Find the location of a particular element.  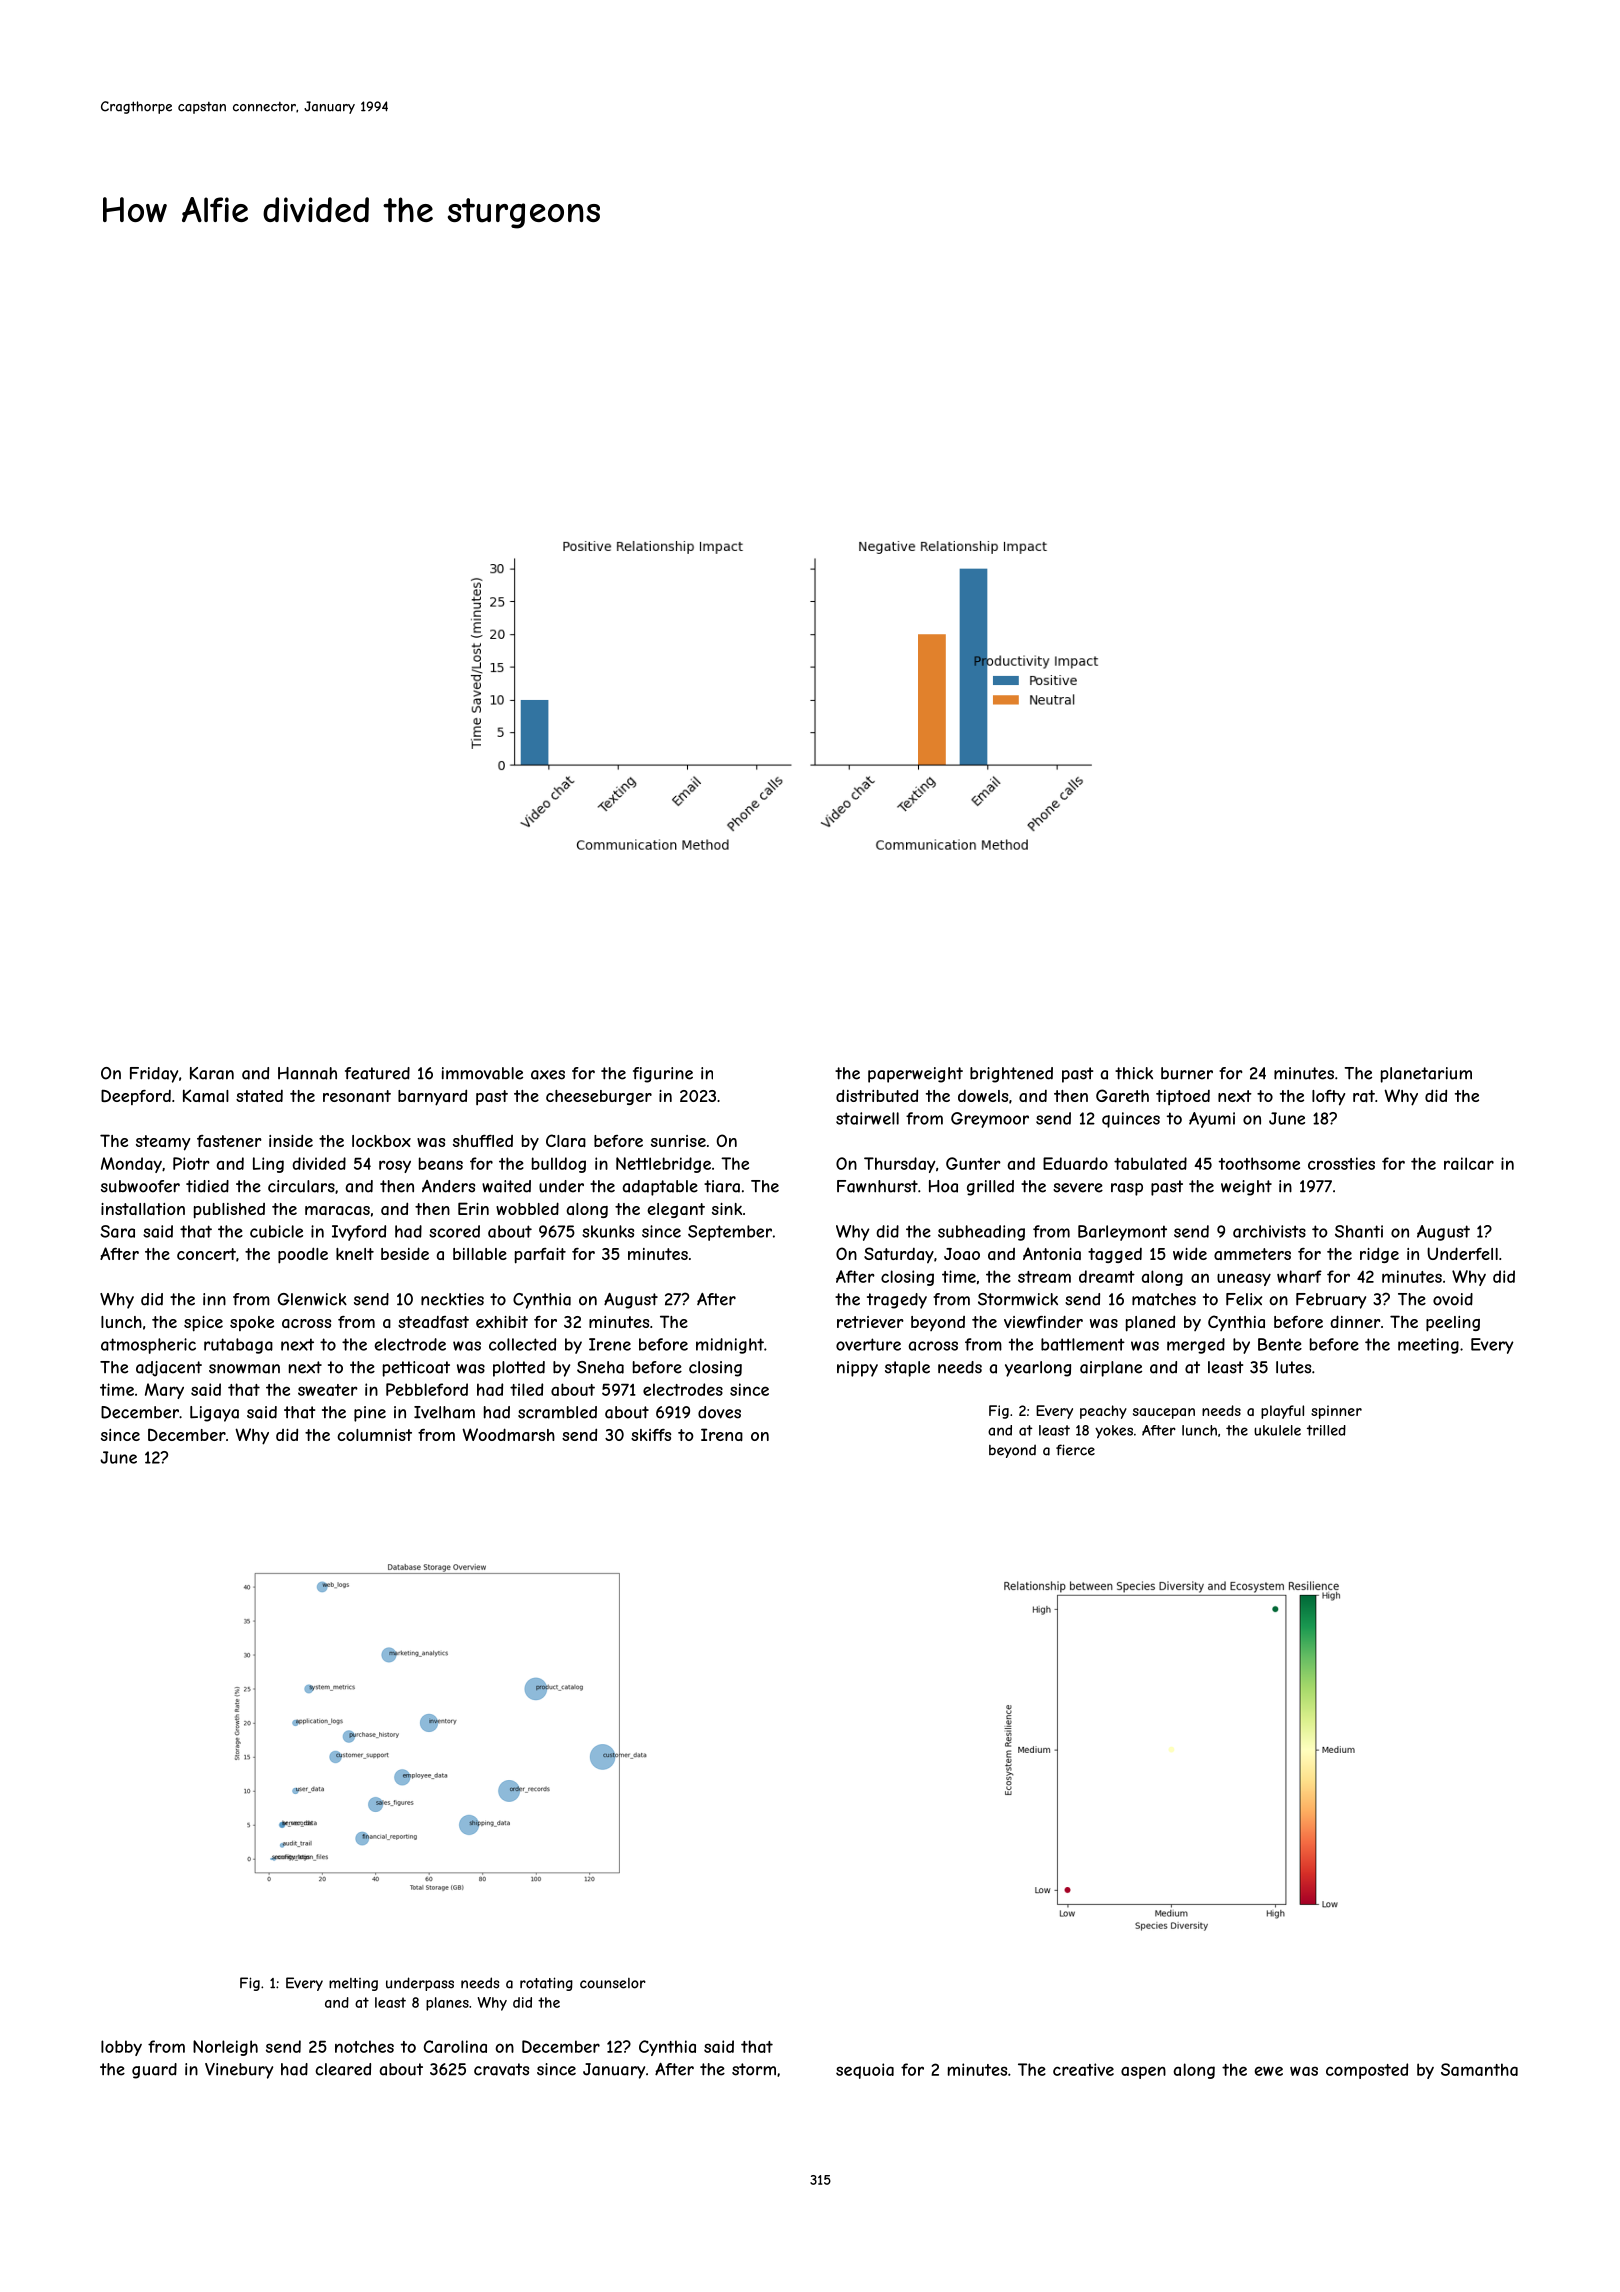

counselor is located at coordinates (613, 1983).
